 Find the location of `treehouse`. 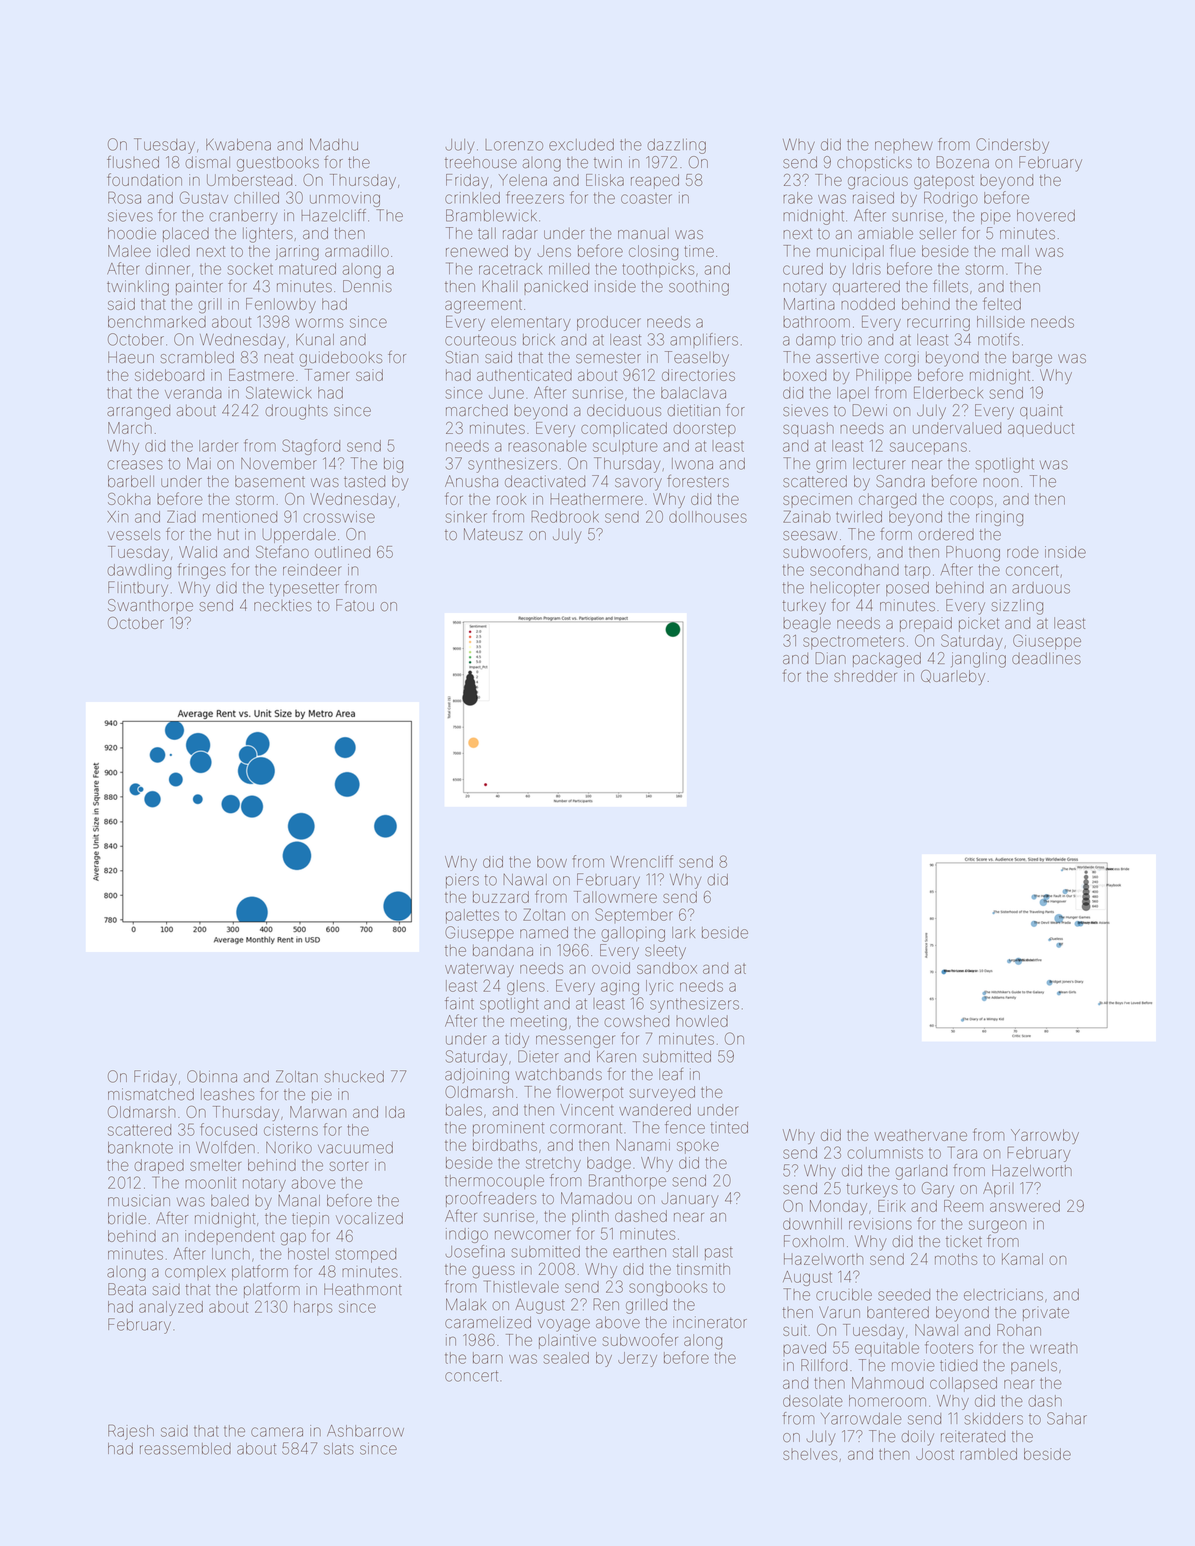

treehouse is located at coordinates (481, 162).
